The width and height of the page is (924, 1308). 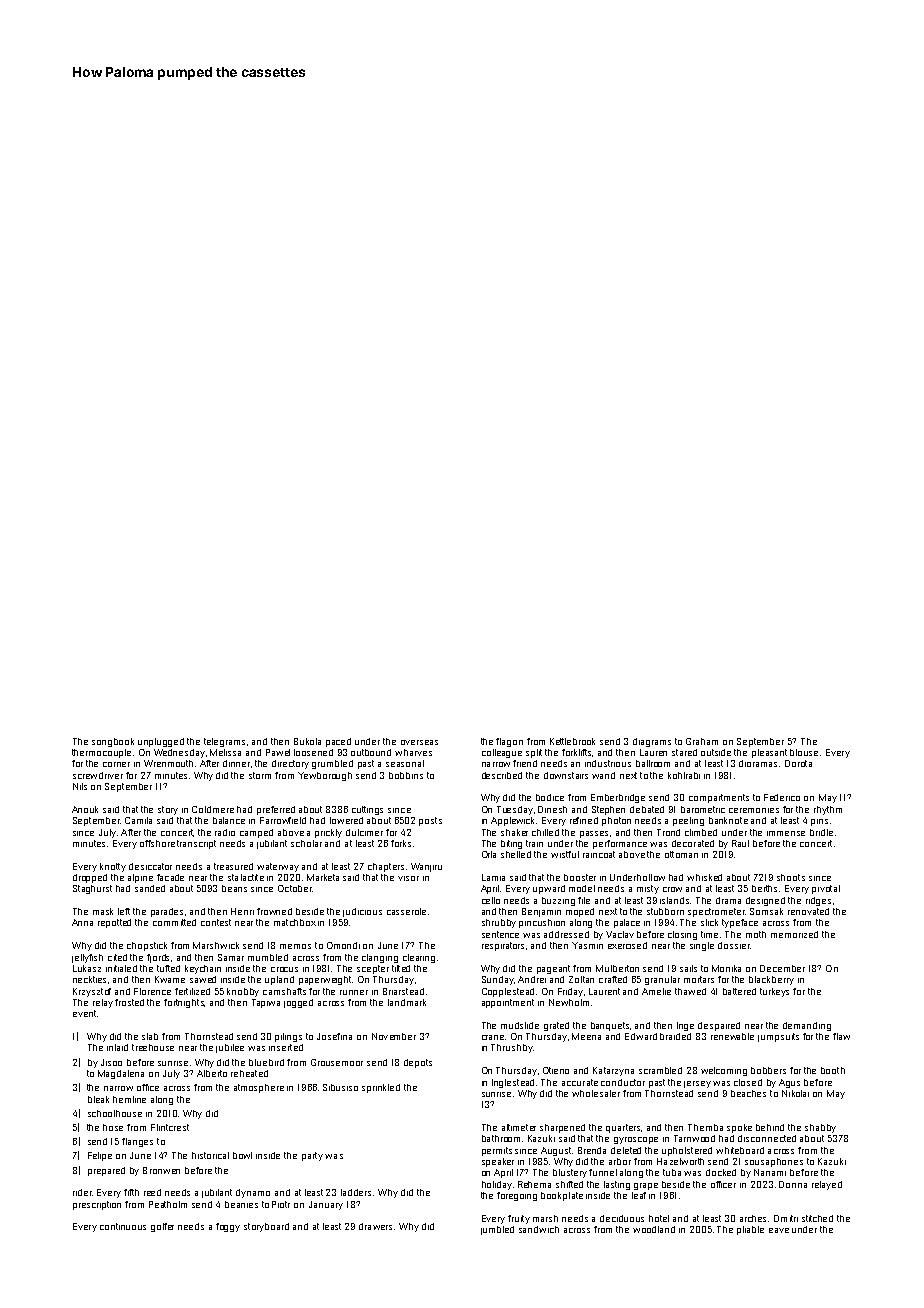 I want to click on Kettlebrook, so click(x=572, y=741).
